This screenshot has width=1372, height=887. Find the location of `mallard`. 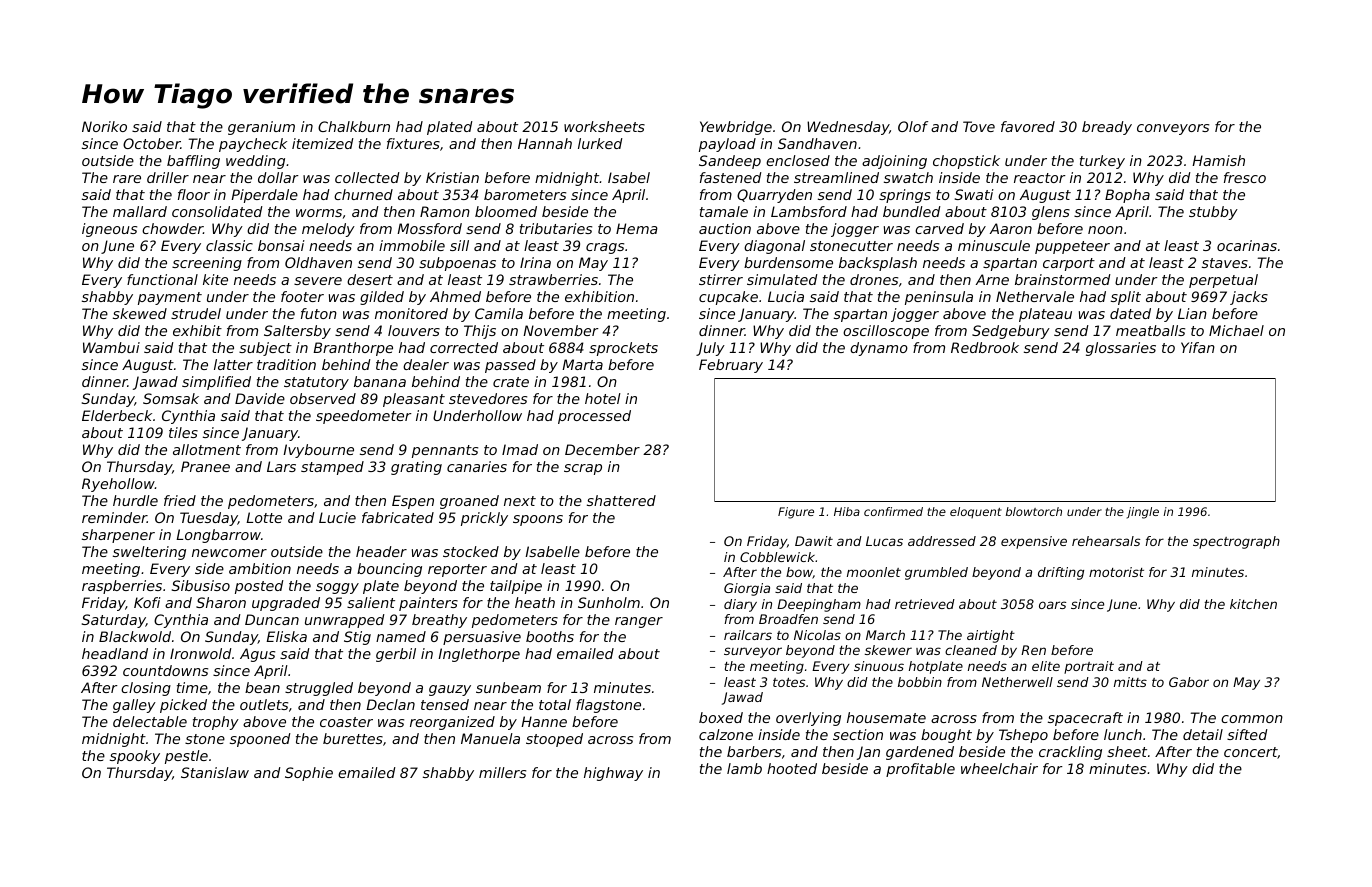

mallard is located at coordinates (140, 211).
